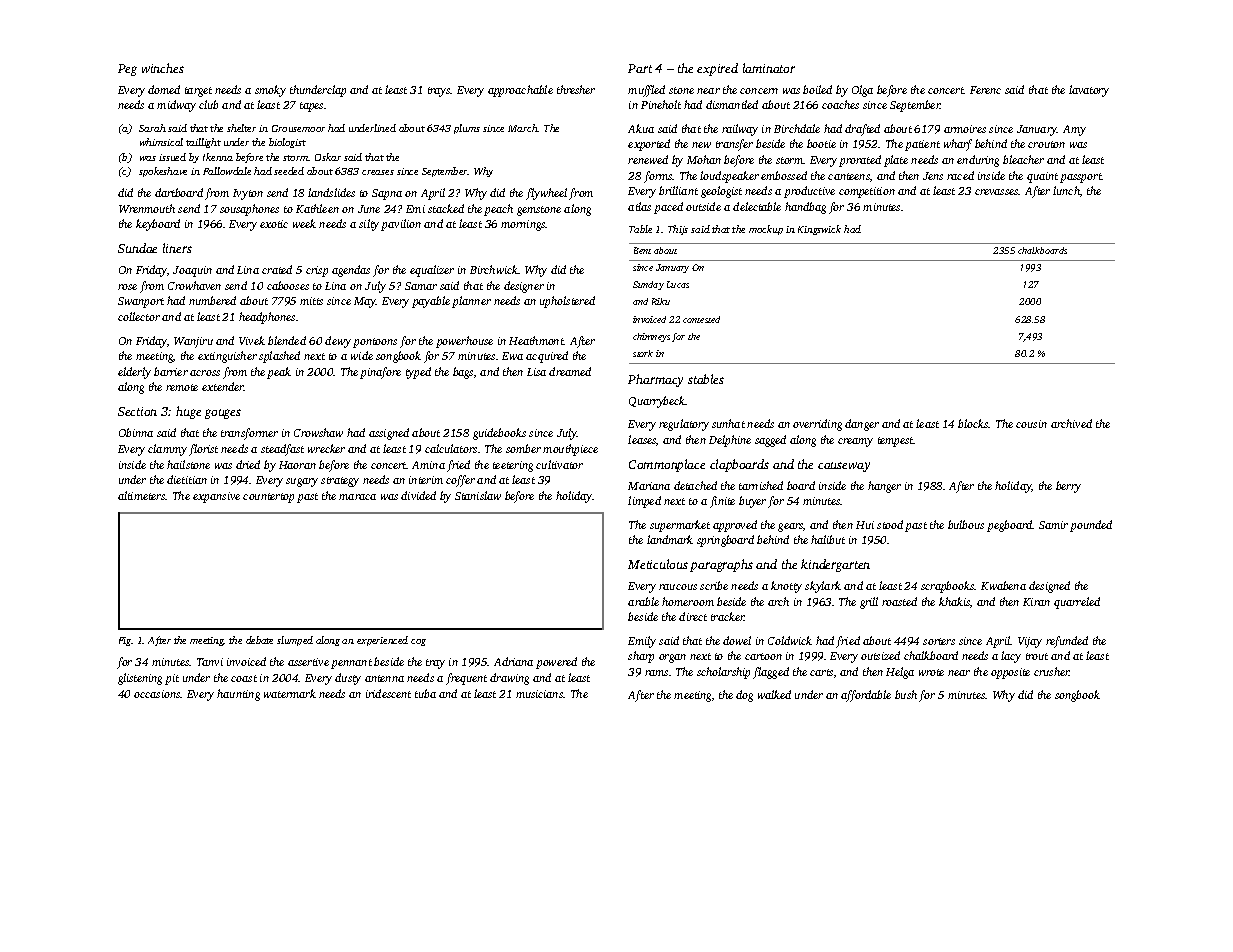 This screenshot has height=952, width=1233. I want to click on Emily, so click(642, 642).
